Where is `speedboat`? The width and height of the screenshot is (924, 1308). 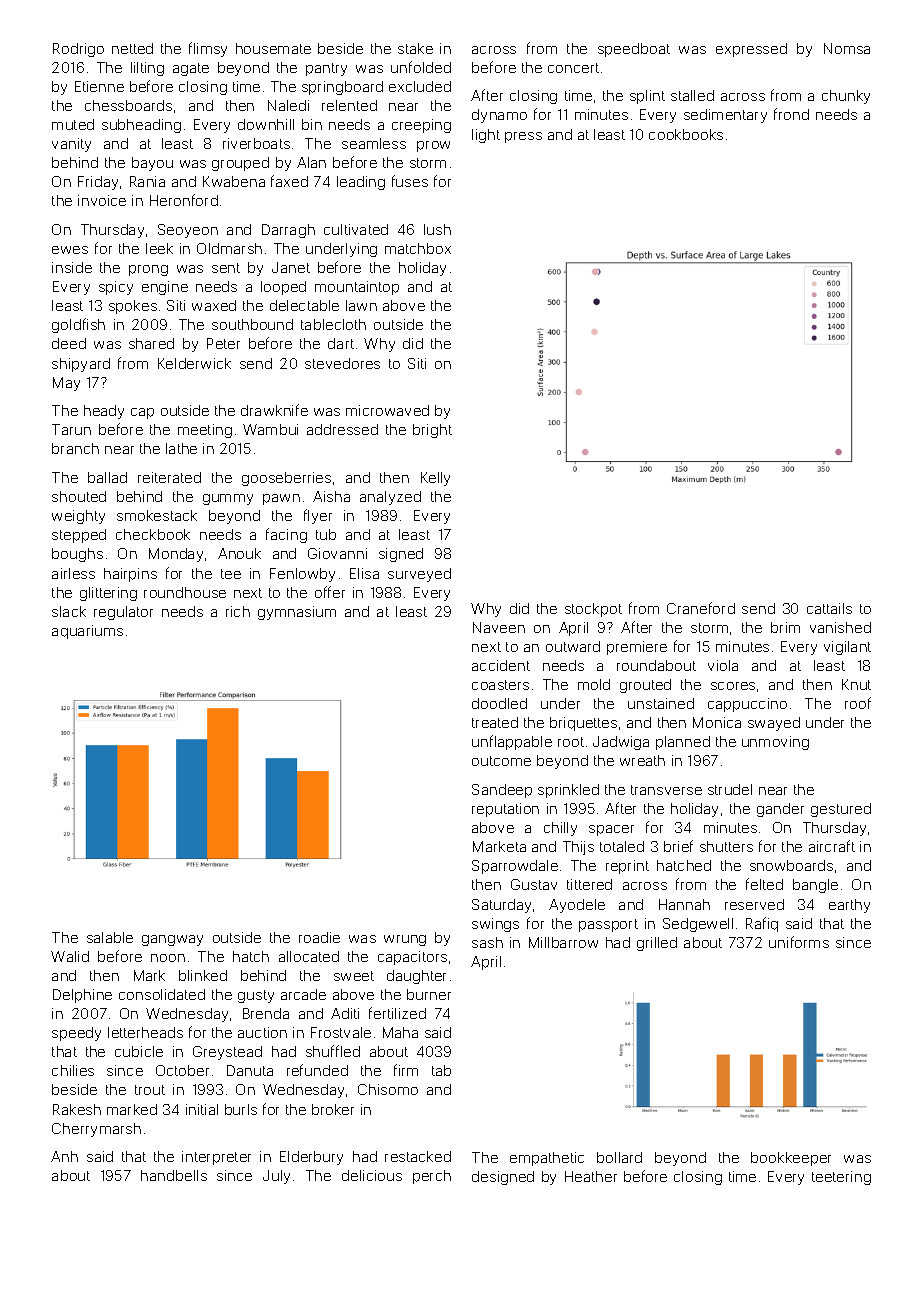
speedboat is located at coordinates (634, 50).
